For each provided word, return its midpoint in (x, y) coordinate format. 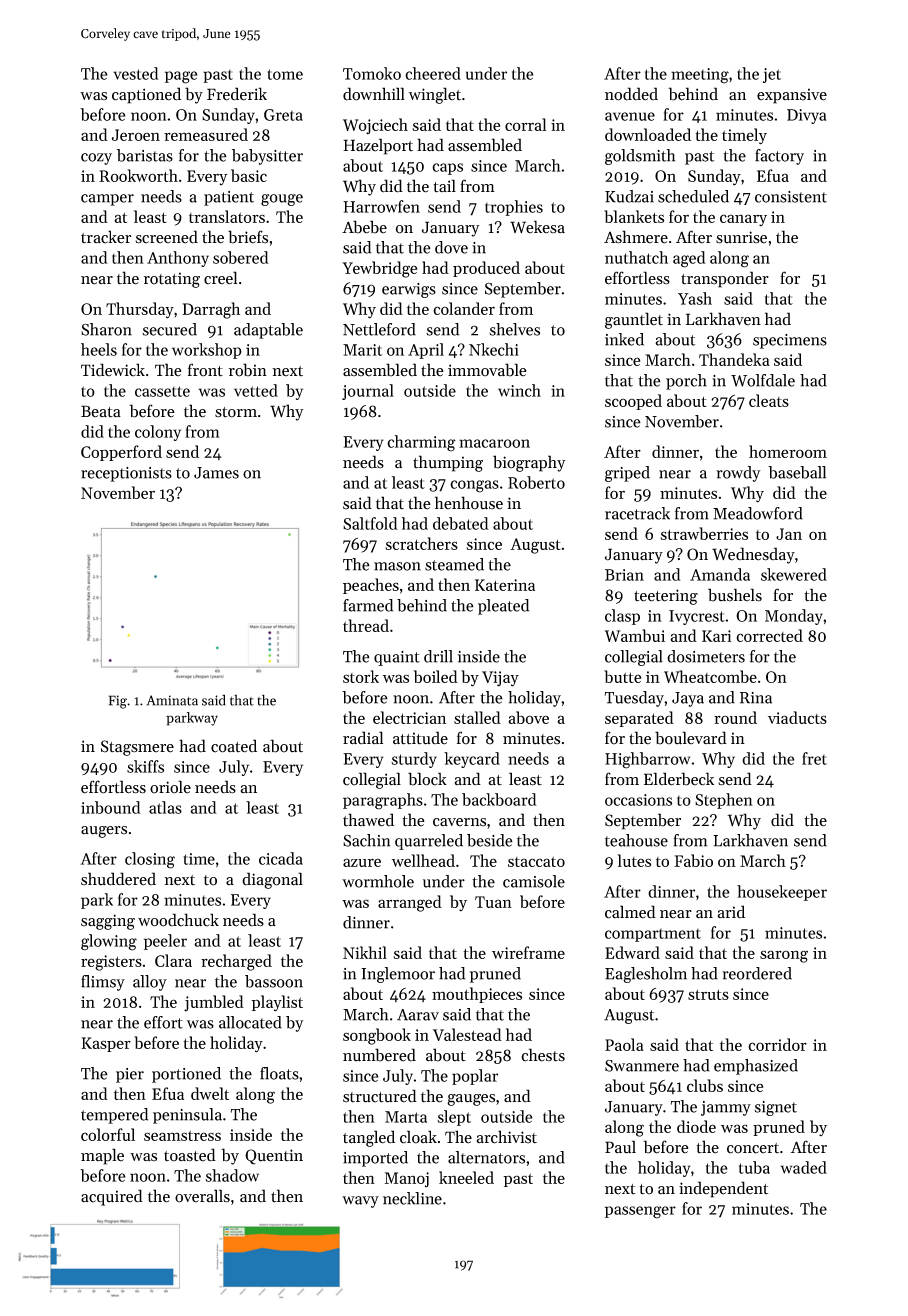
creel (220, 278)
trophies (514, 208)
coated (234, 746)
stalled (477, 717)
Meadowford (758, 513)
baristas (145, 155)
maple (102, 1156)
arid (731, 912)
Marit (362, 350)
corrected (769, 635)
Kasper (106, 1044)
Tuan (493, 902)
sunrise (741, 237)
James (216, 473)
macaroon (494, 443)
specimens (790, 341)
